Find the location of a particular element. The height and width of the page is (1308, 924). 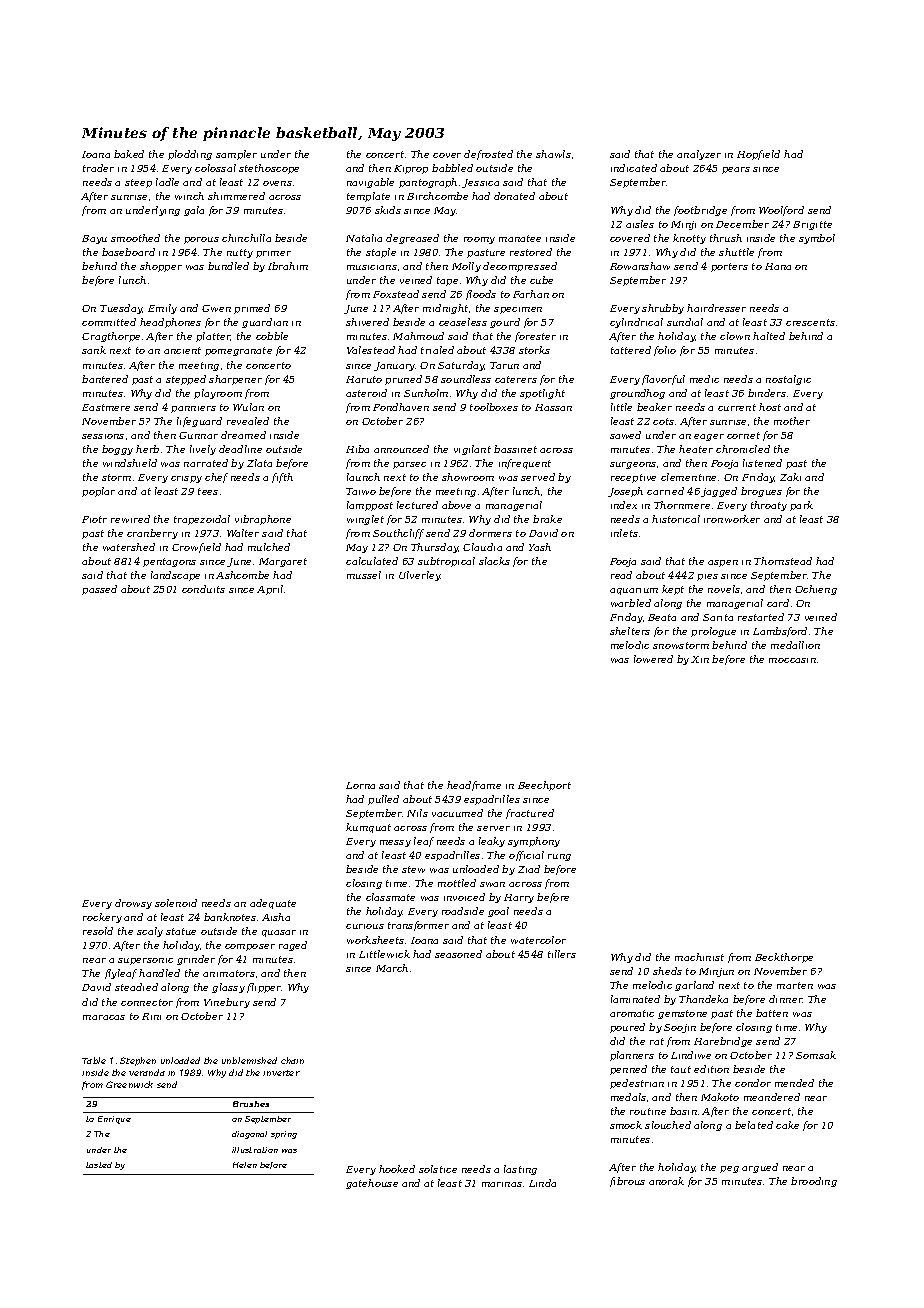

Zaki is located at coordinates (790, 477).
